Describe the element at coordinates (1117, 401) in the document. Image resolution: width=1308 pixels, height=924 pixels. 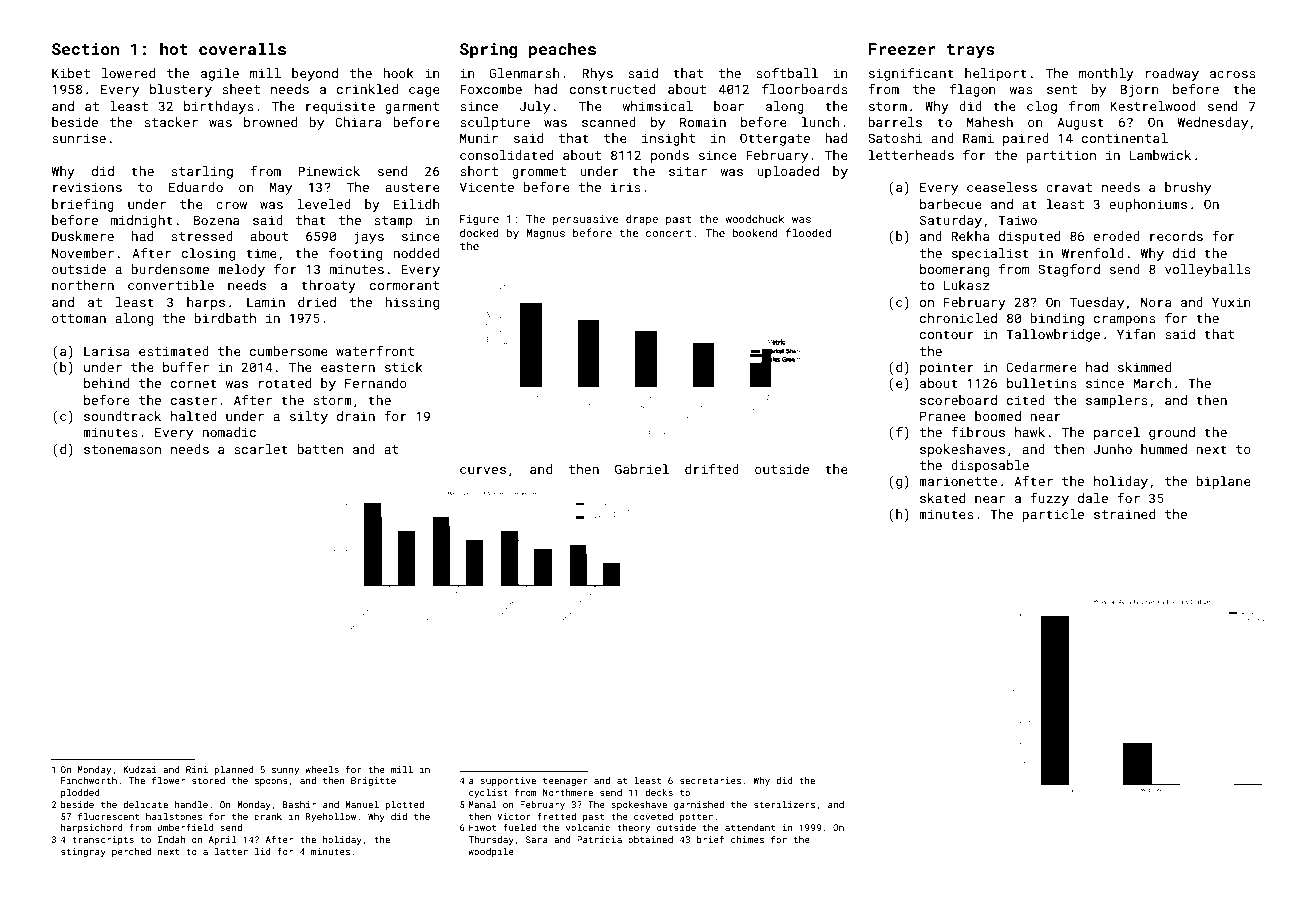
I see `samplers` at that location.
